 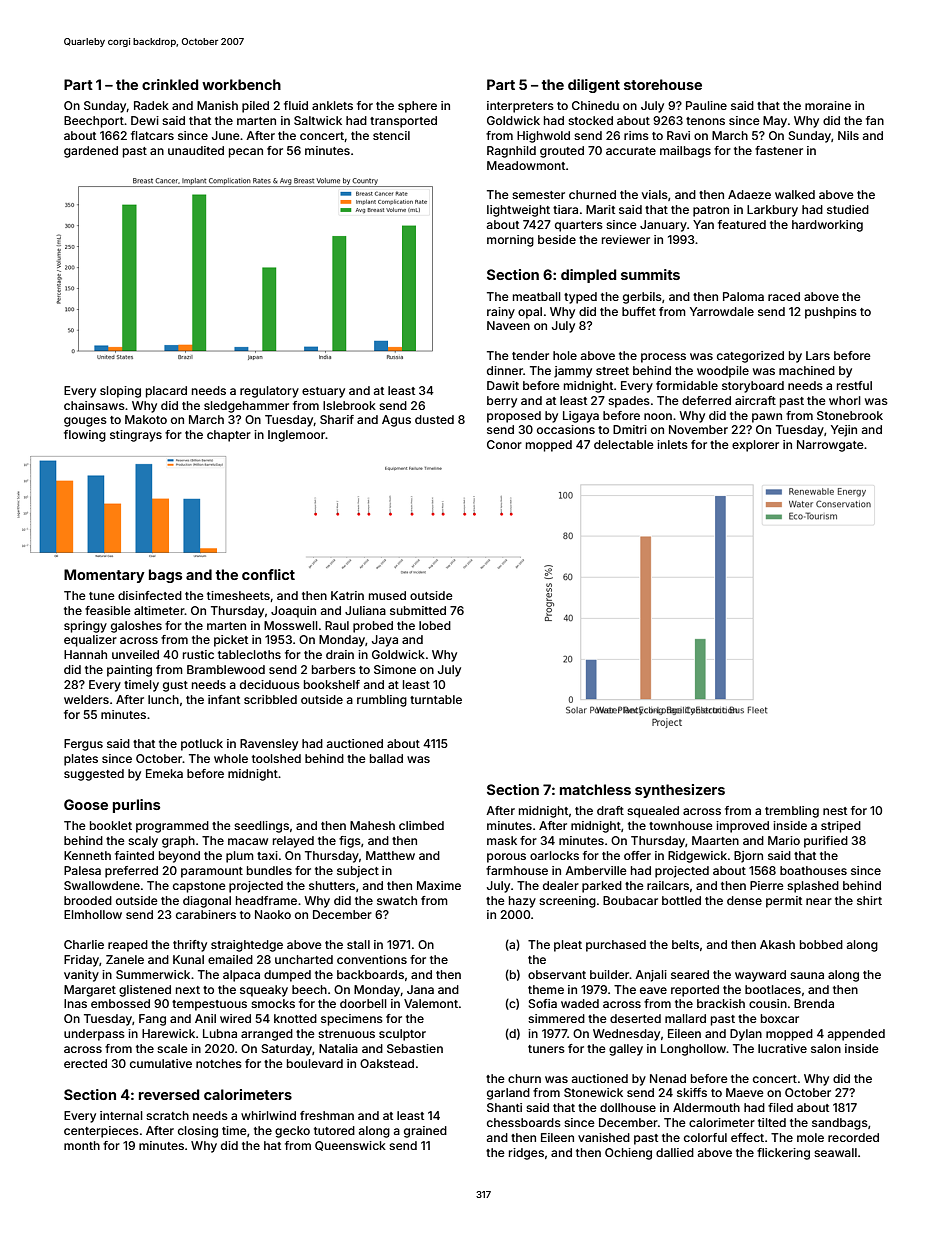 What do you see at coordinates (196, 150) in the page?
I see `unaudited` at bounding box center [196, 150].
